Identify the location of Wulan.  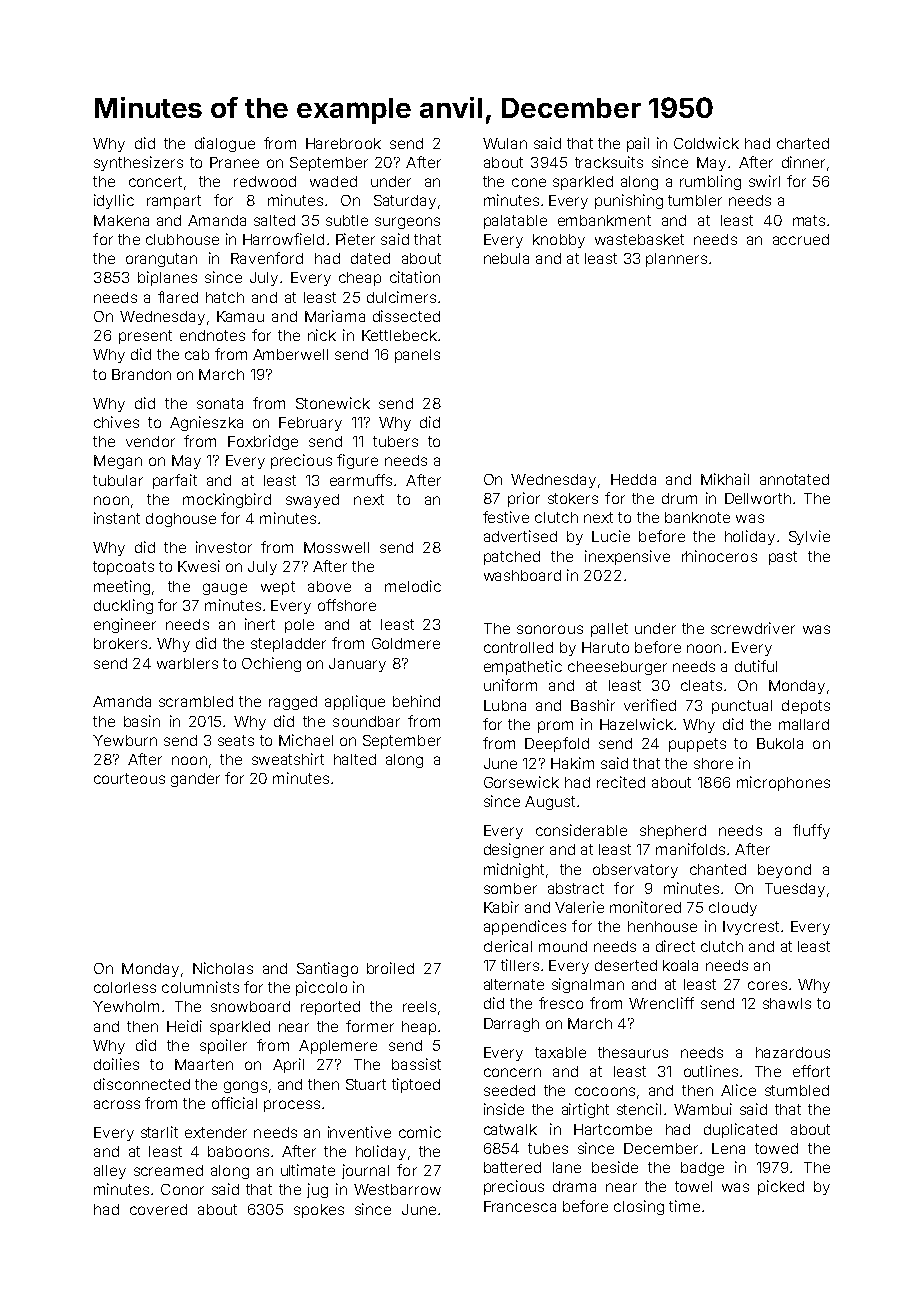
(505, 143).
